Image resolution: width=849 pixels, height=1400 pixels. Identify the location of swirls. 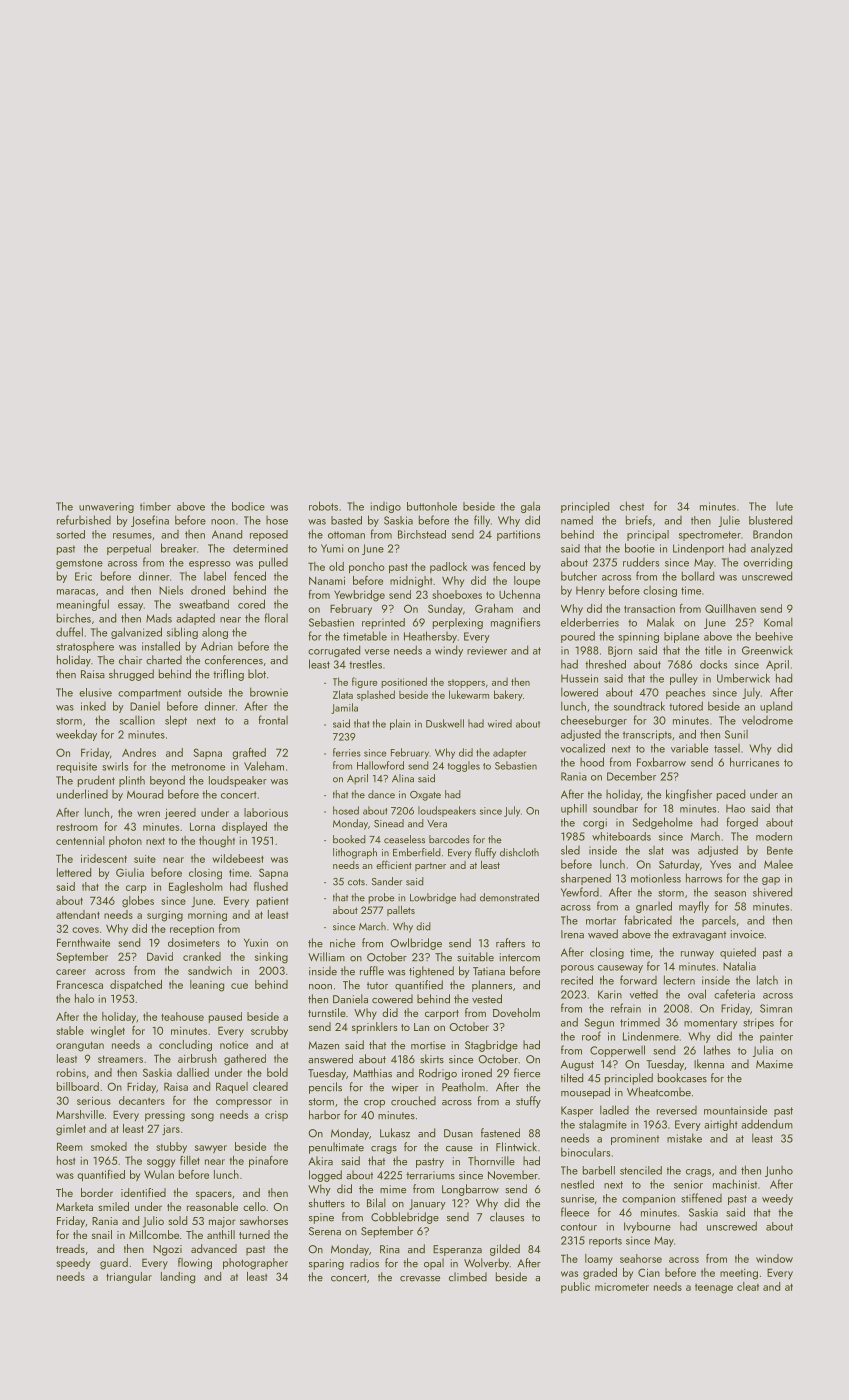
(115, 766).
